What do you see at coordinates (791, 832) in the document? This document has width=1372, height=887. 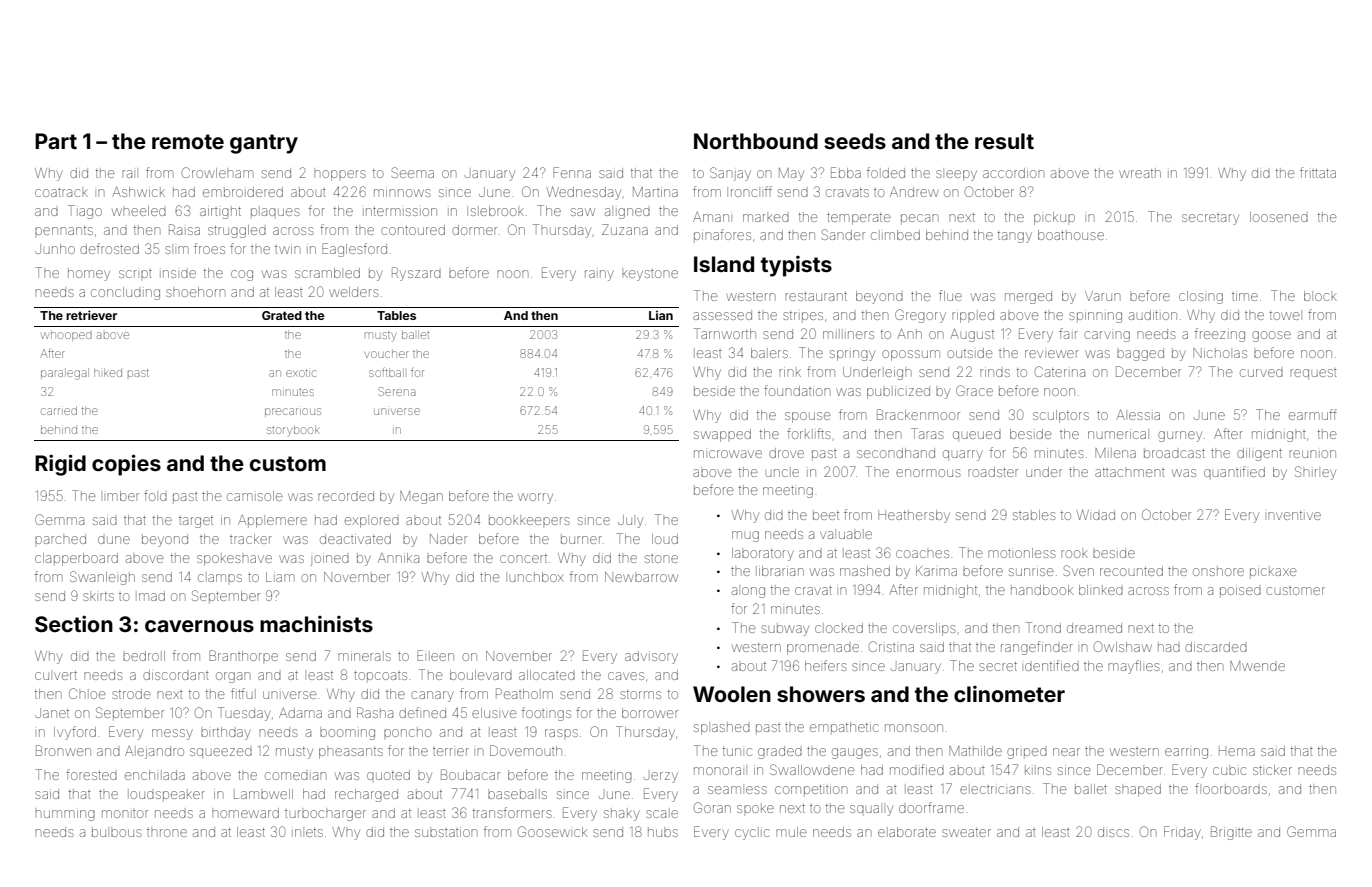 I see `mule` at bounding box center [791, 832].
